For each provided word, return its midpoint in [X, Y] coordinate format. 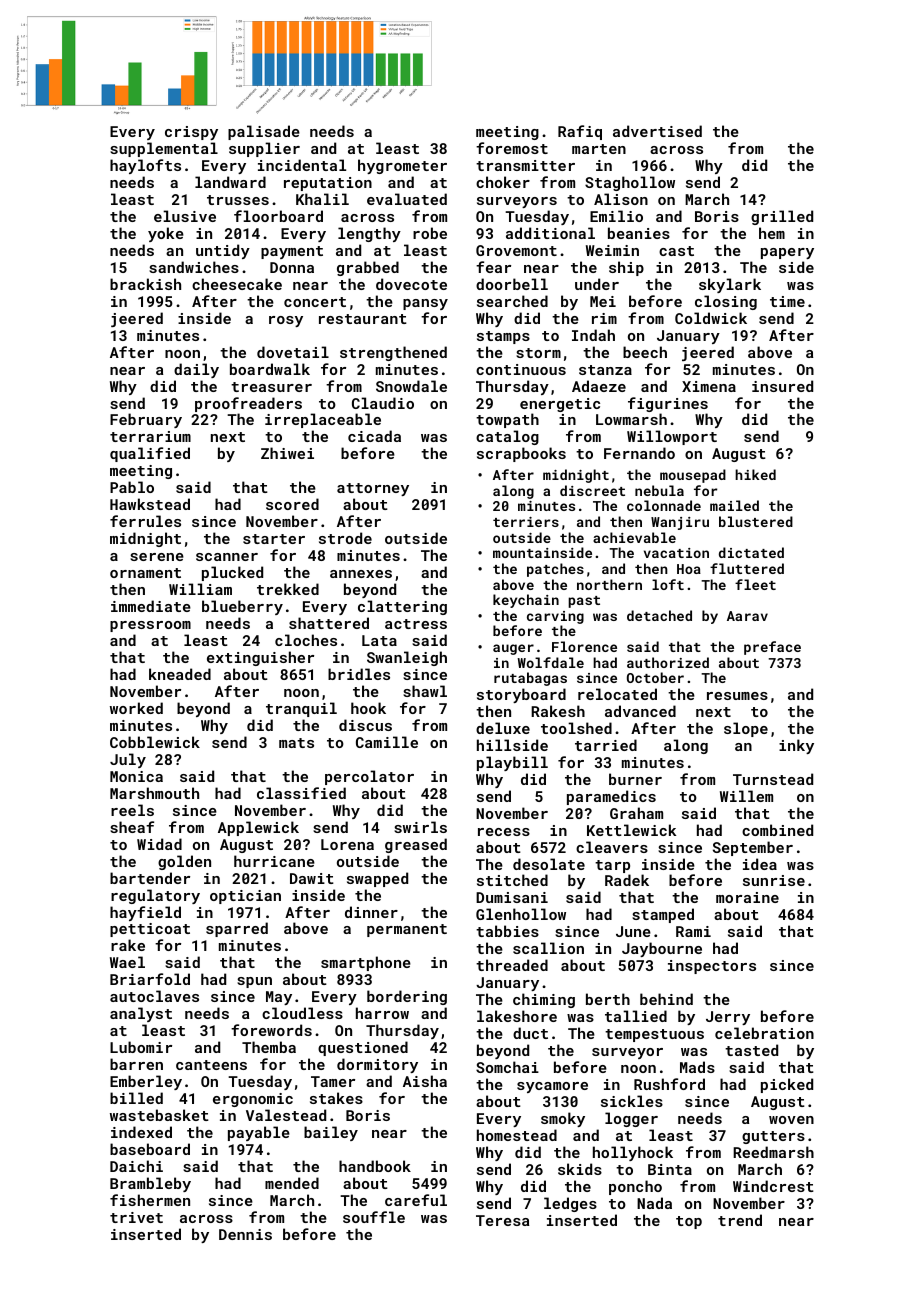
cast [676, 251]
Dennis [245, 1234]
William [200, 589]
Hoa [689, 569]
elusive [185, 216]
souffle [374, 1217]
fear [493, 267]
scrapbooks [521, 454]
